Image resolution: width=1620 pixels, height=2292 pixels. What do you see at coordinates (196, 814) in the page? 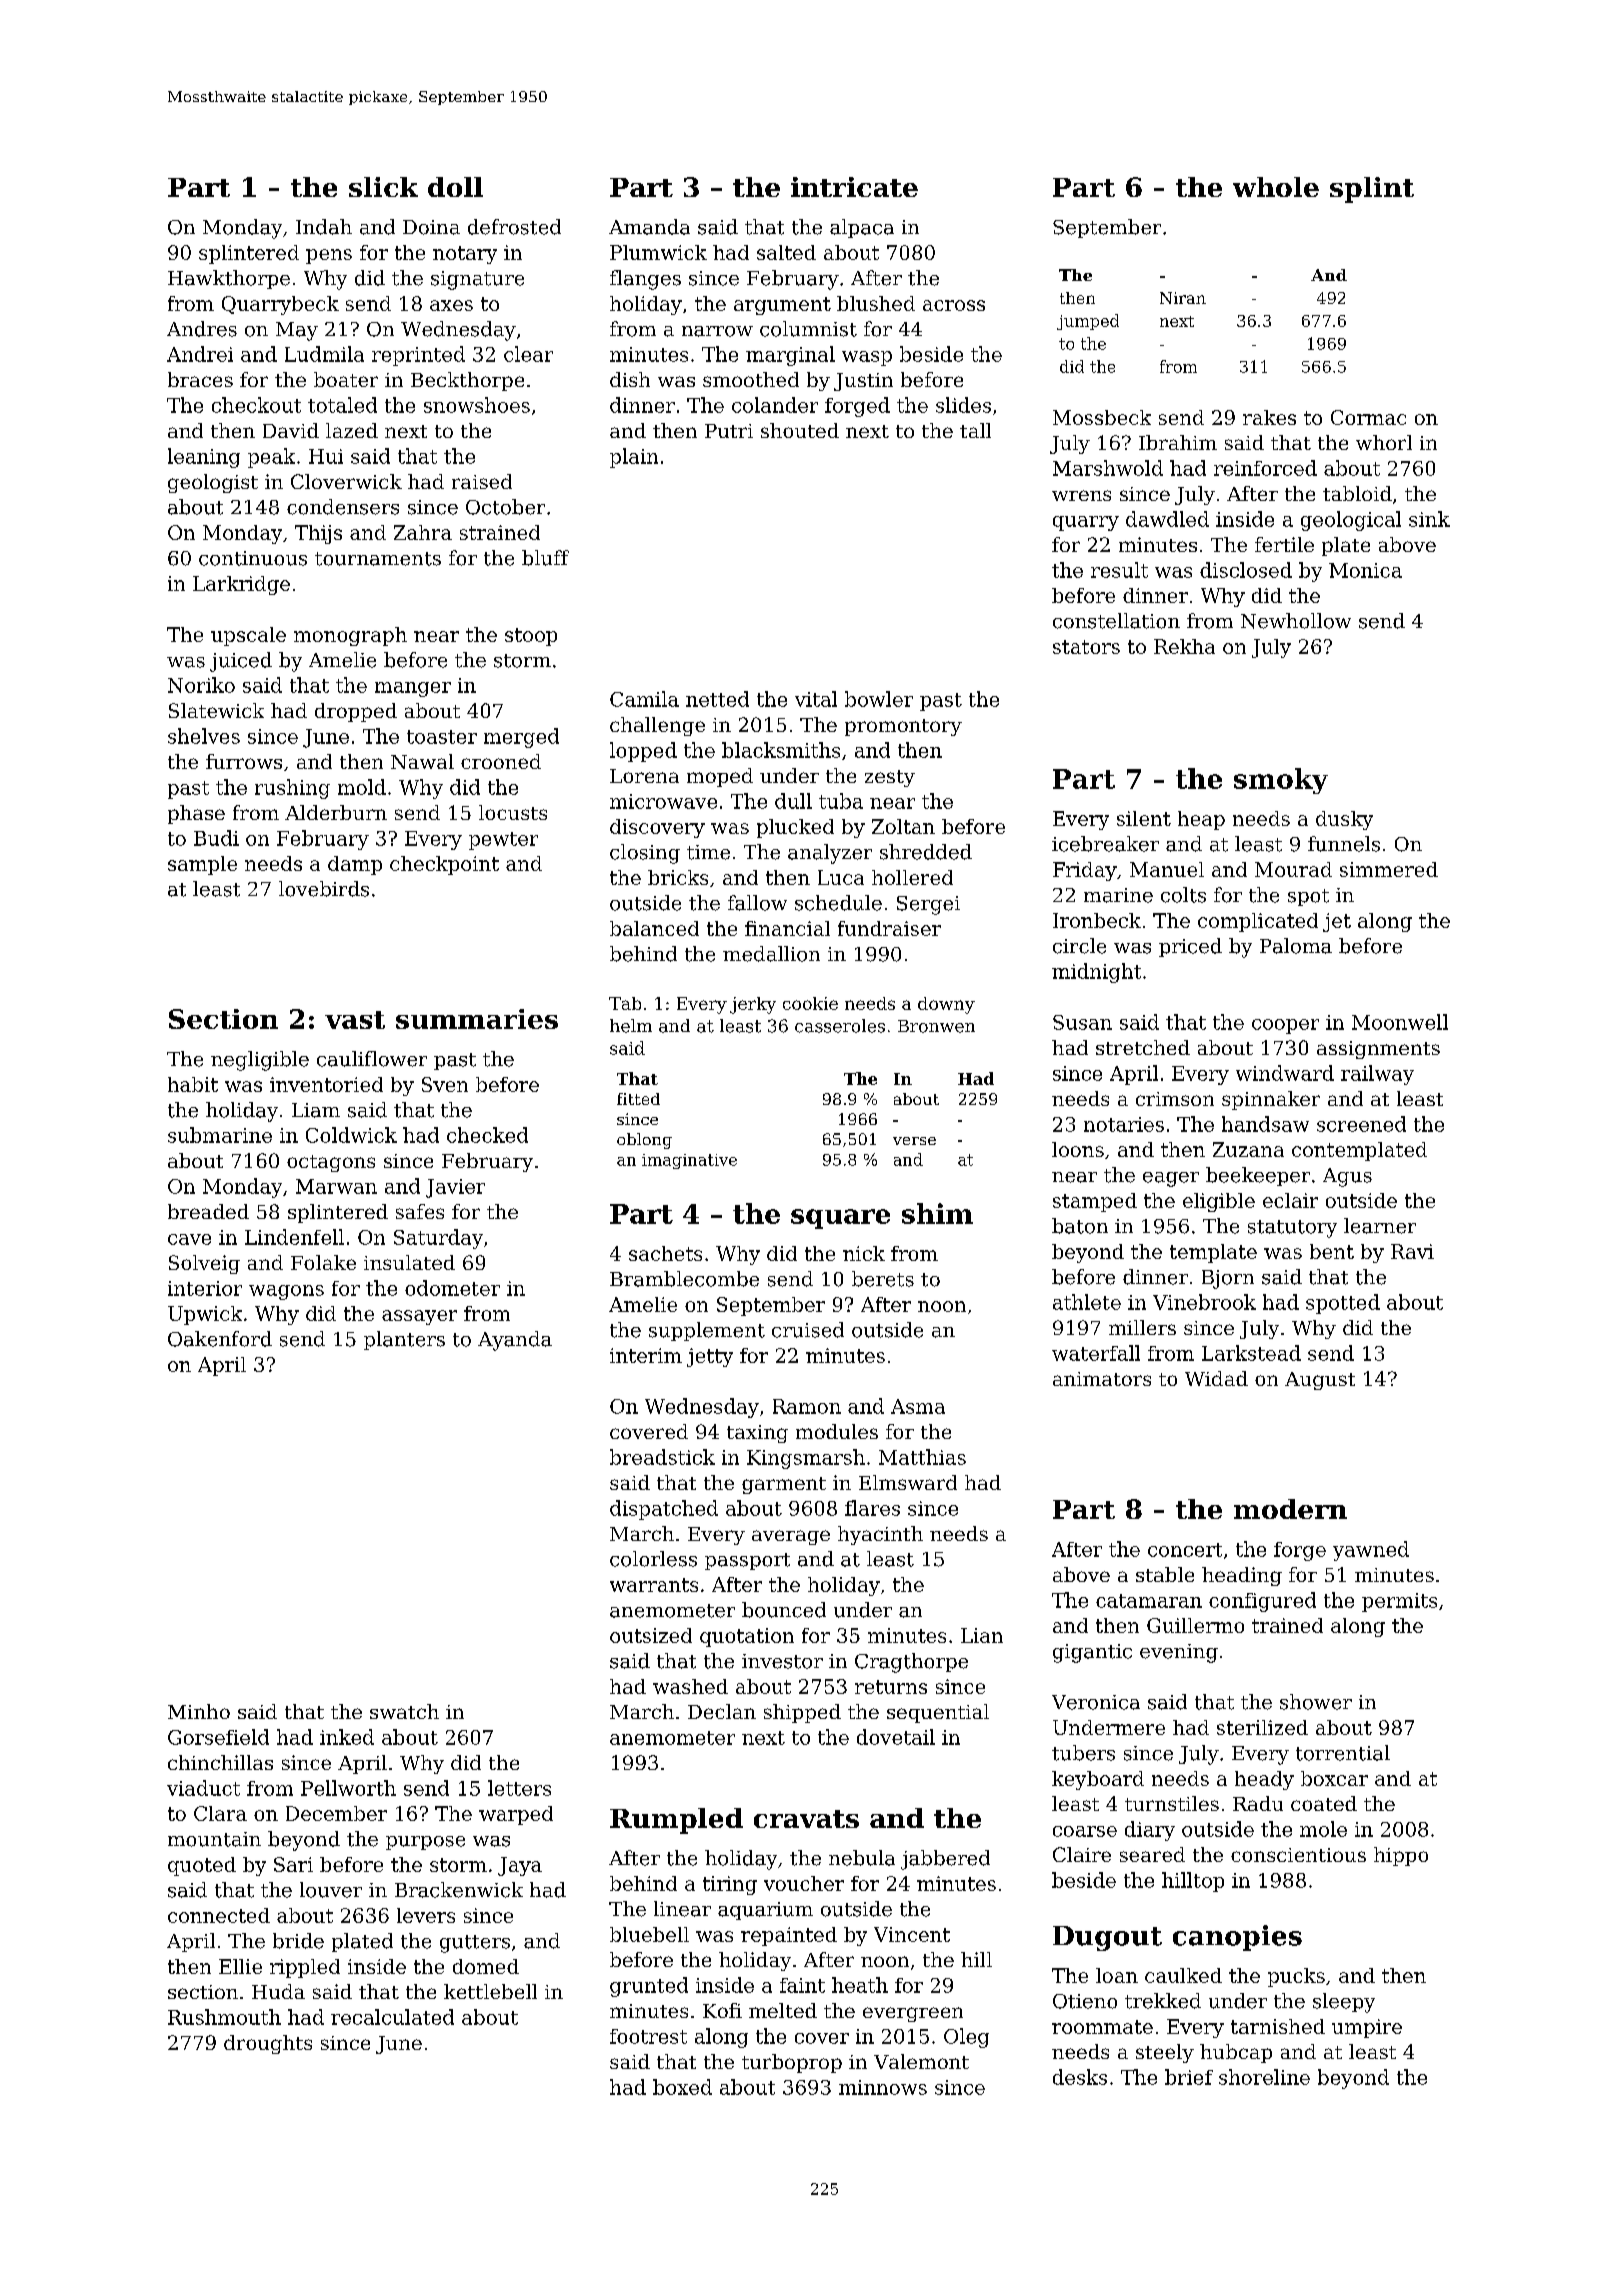
I see `phase` at bounding box center [196, 814].
